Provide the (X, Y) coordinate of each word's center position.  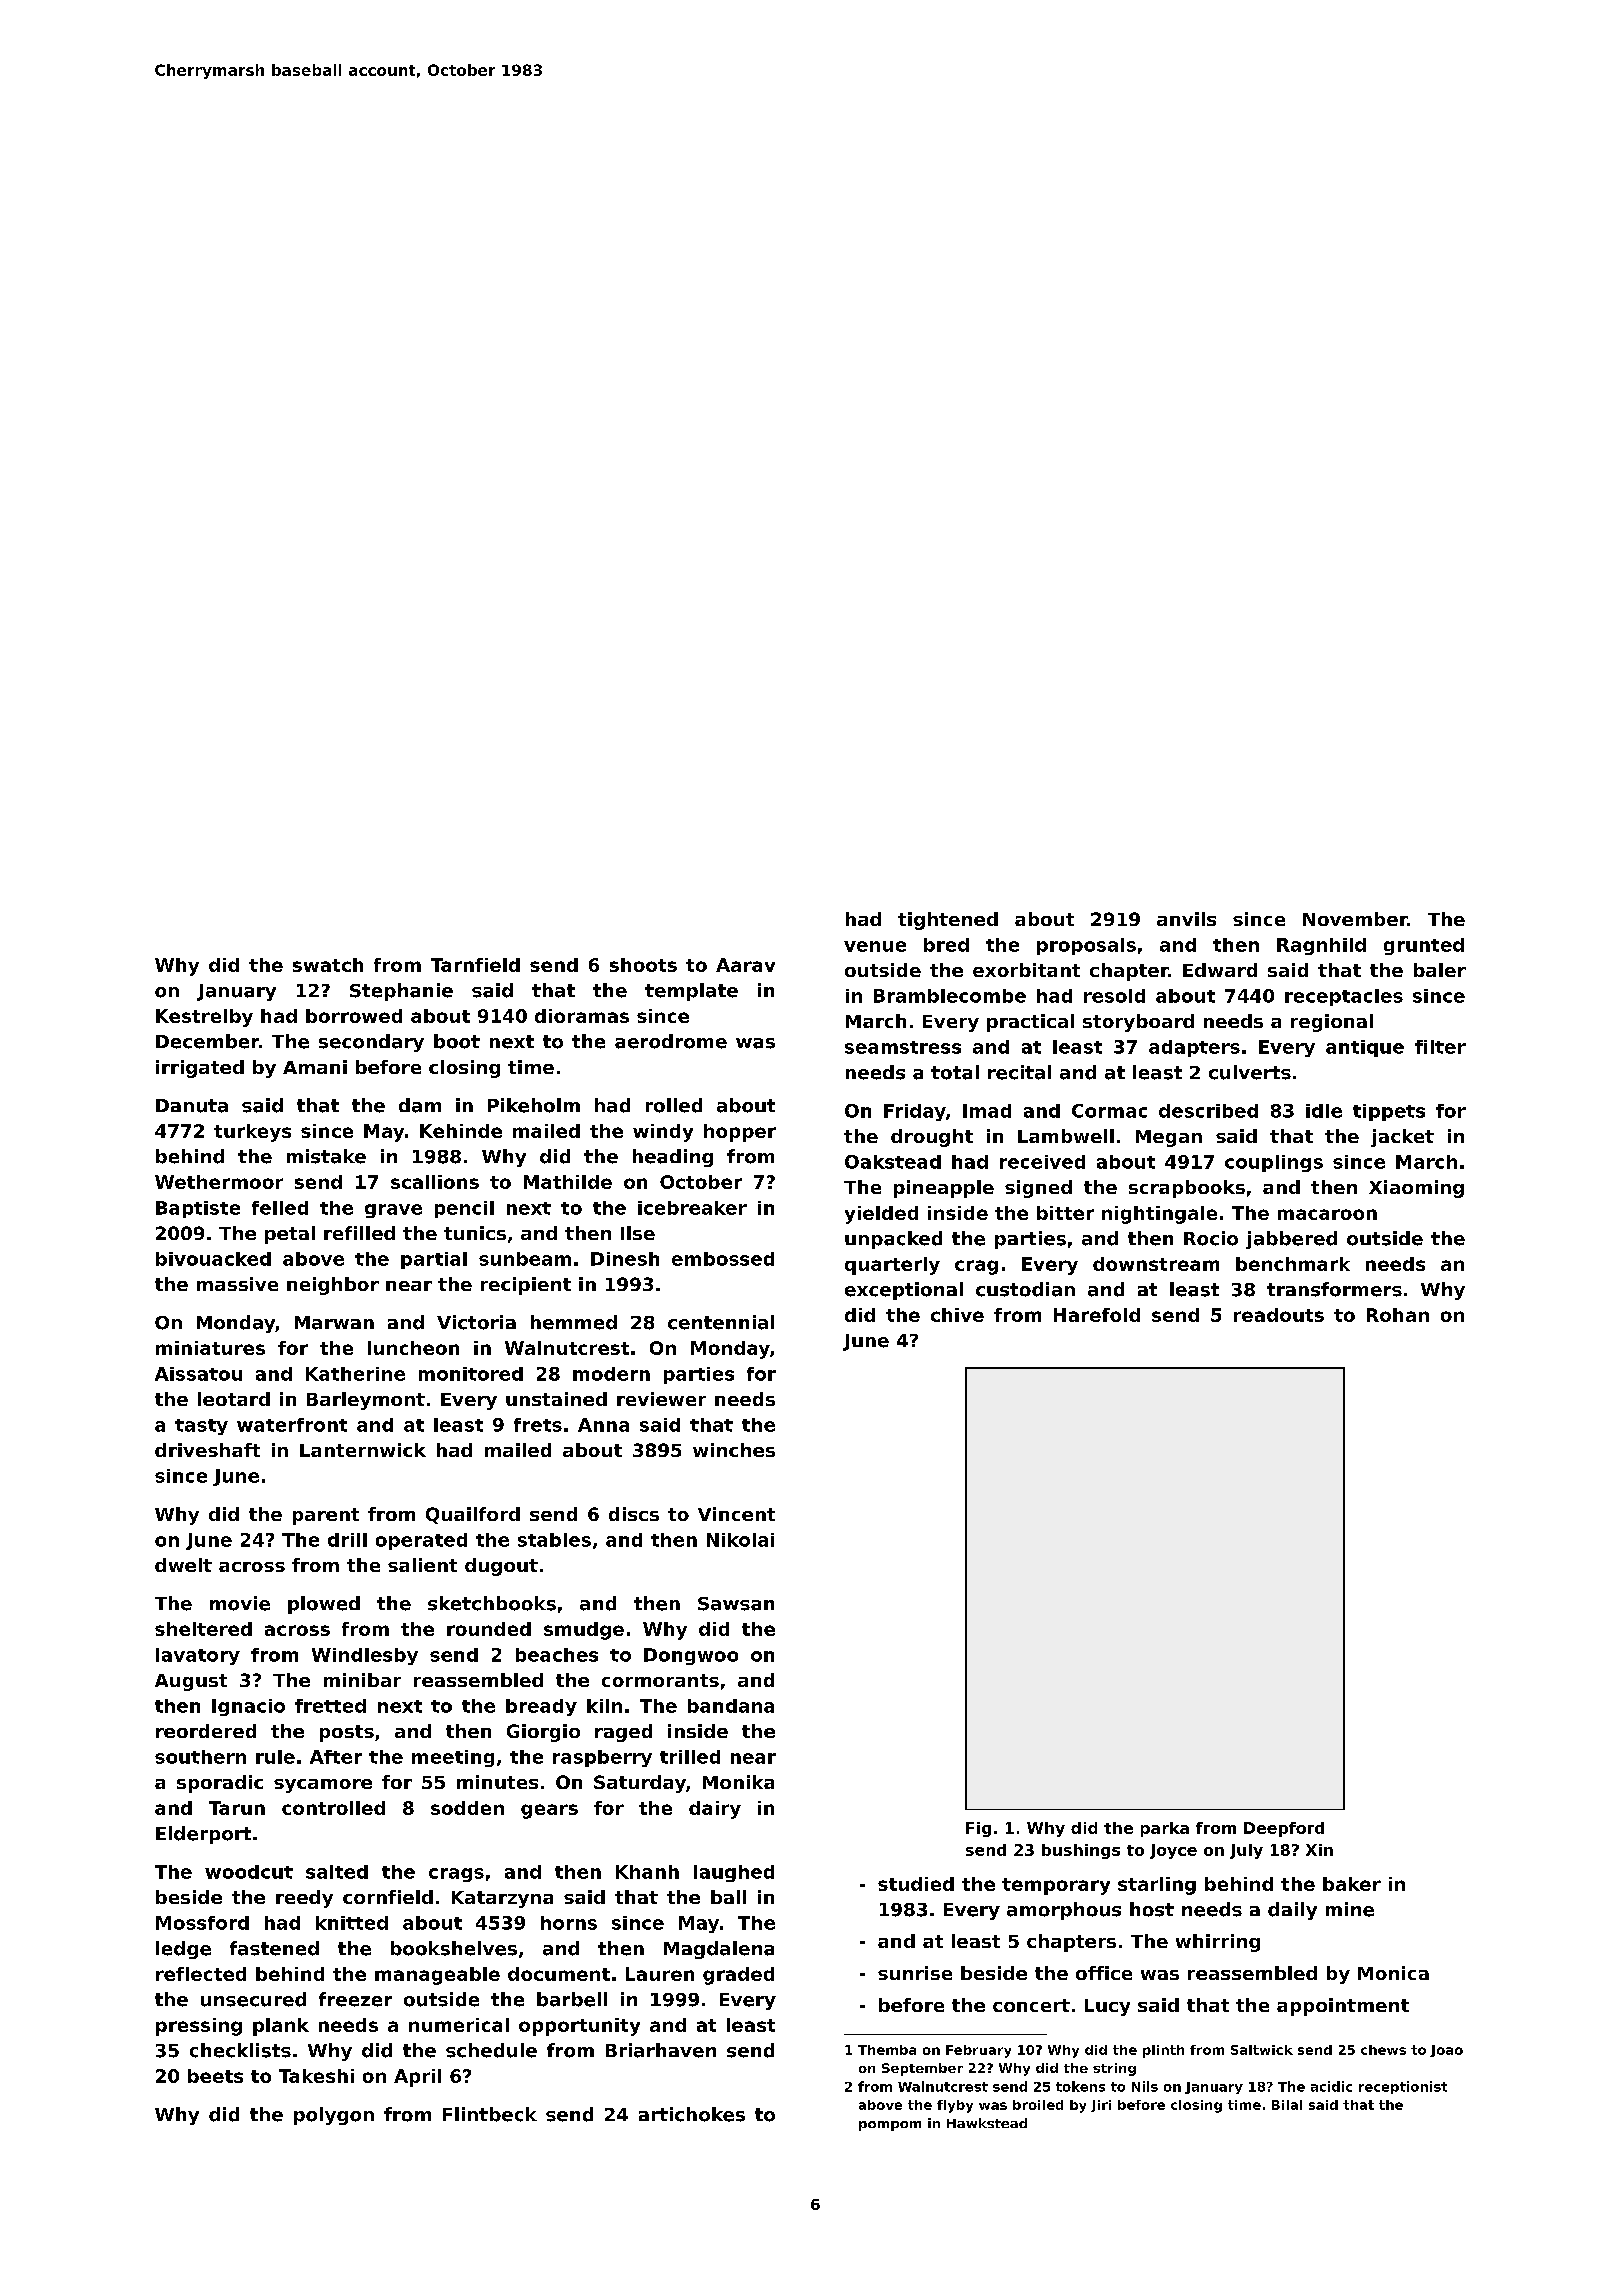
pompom (890, 2126)
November (1355, 919)
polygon (334, 2116)
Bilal (1287, 2105)
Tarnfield (475, 965)
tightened (948, 921)
